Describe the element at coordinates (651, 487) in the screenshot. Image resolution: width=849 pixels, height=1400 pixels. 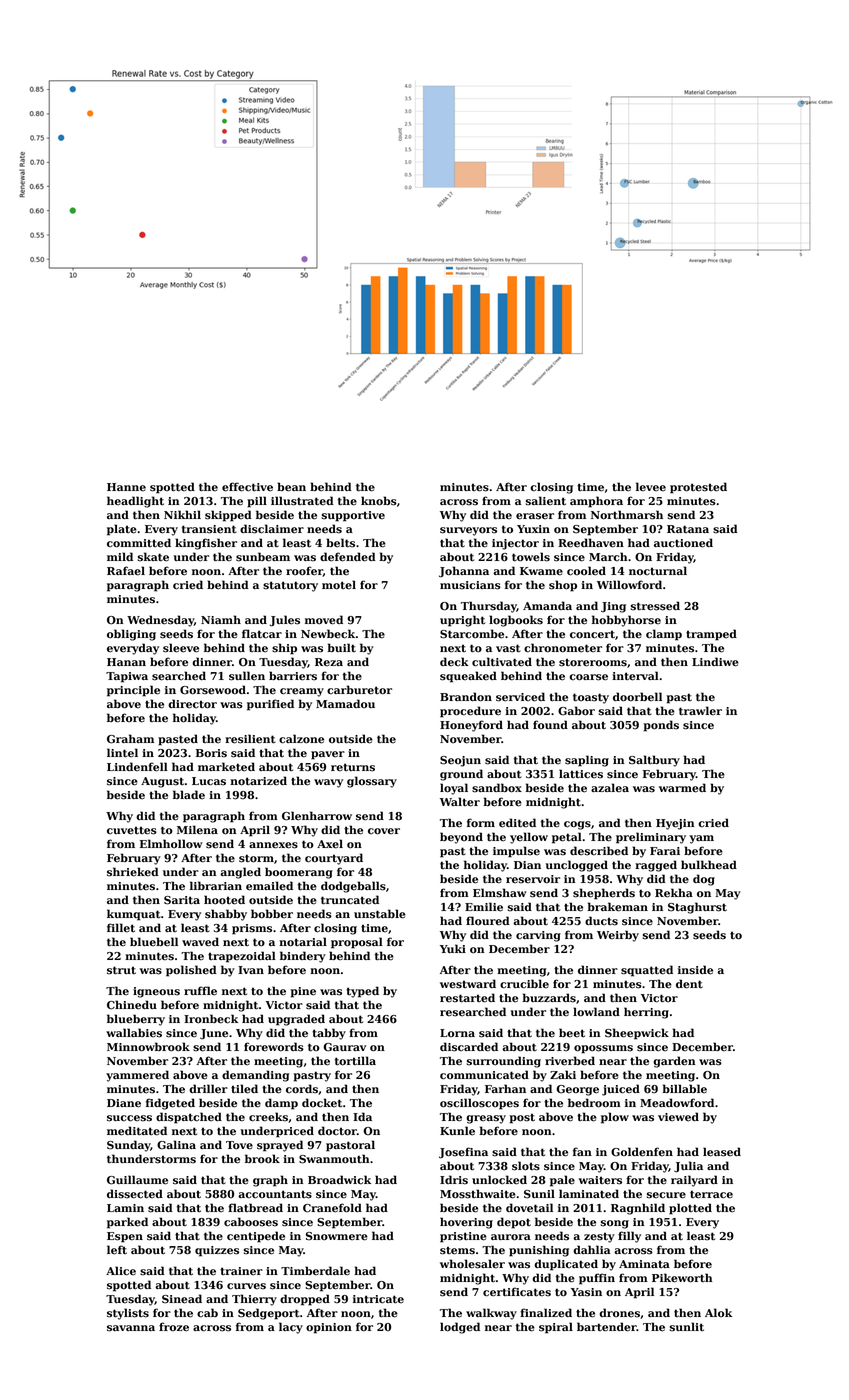
I see `levee` at that location.
